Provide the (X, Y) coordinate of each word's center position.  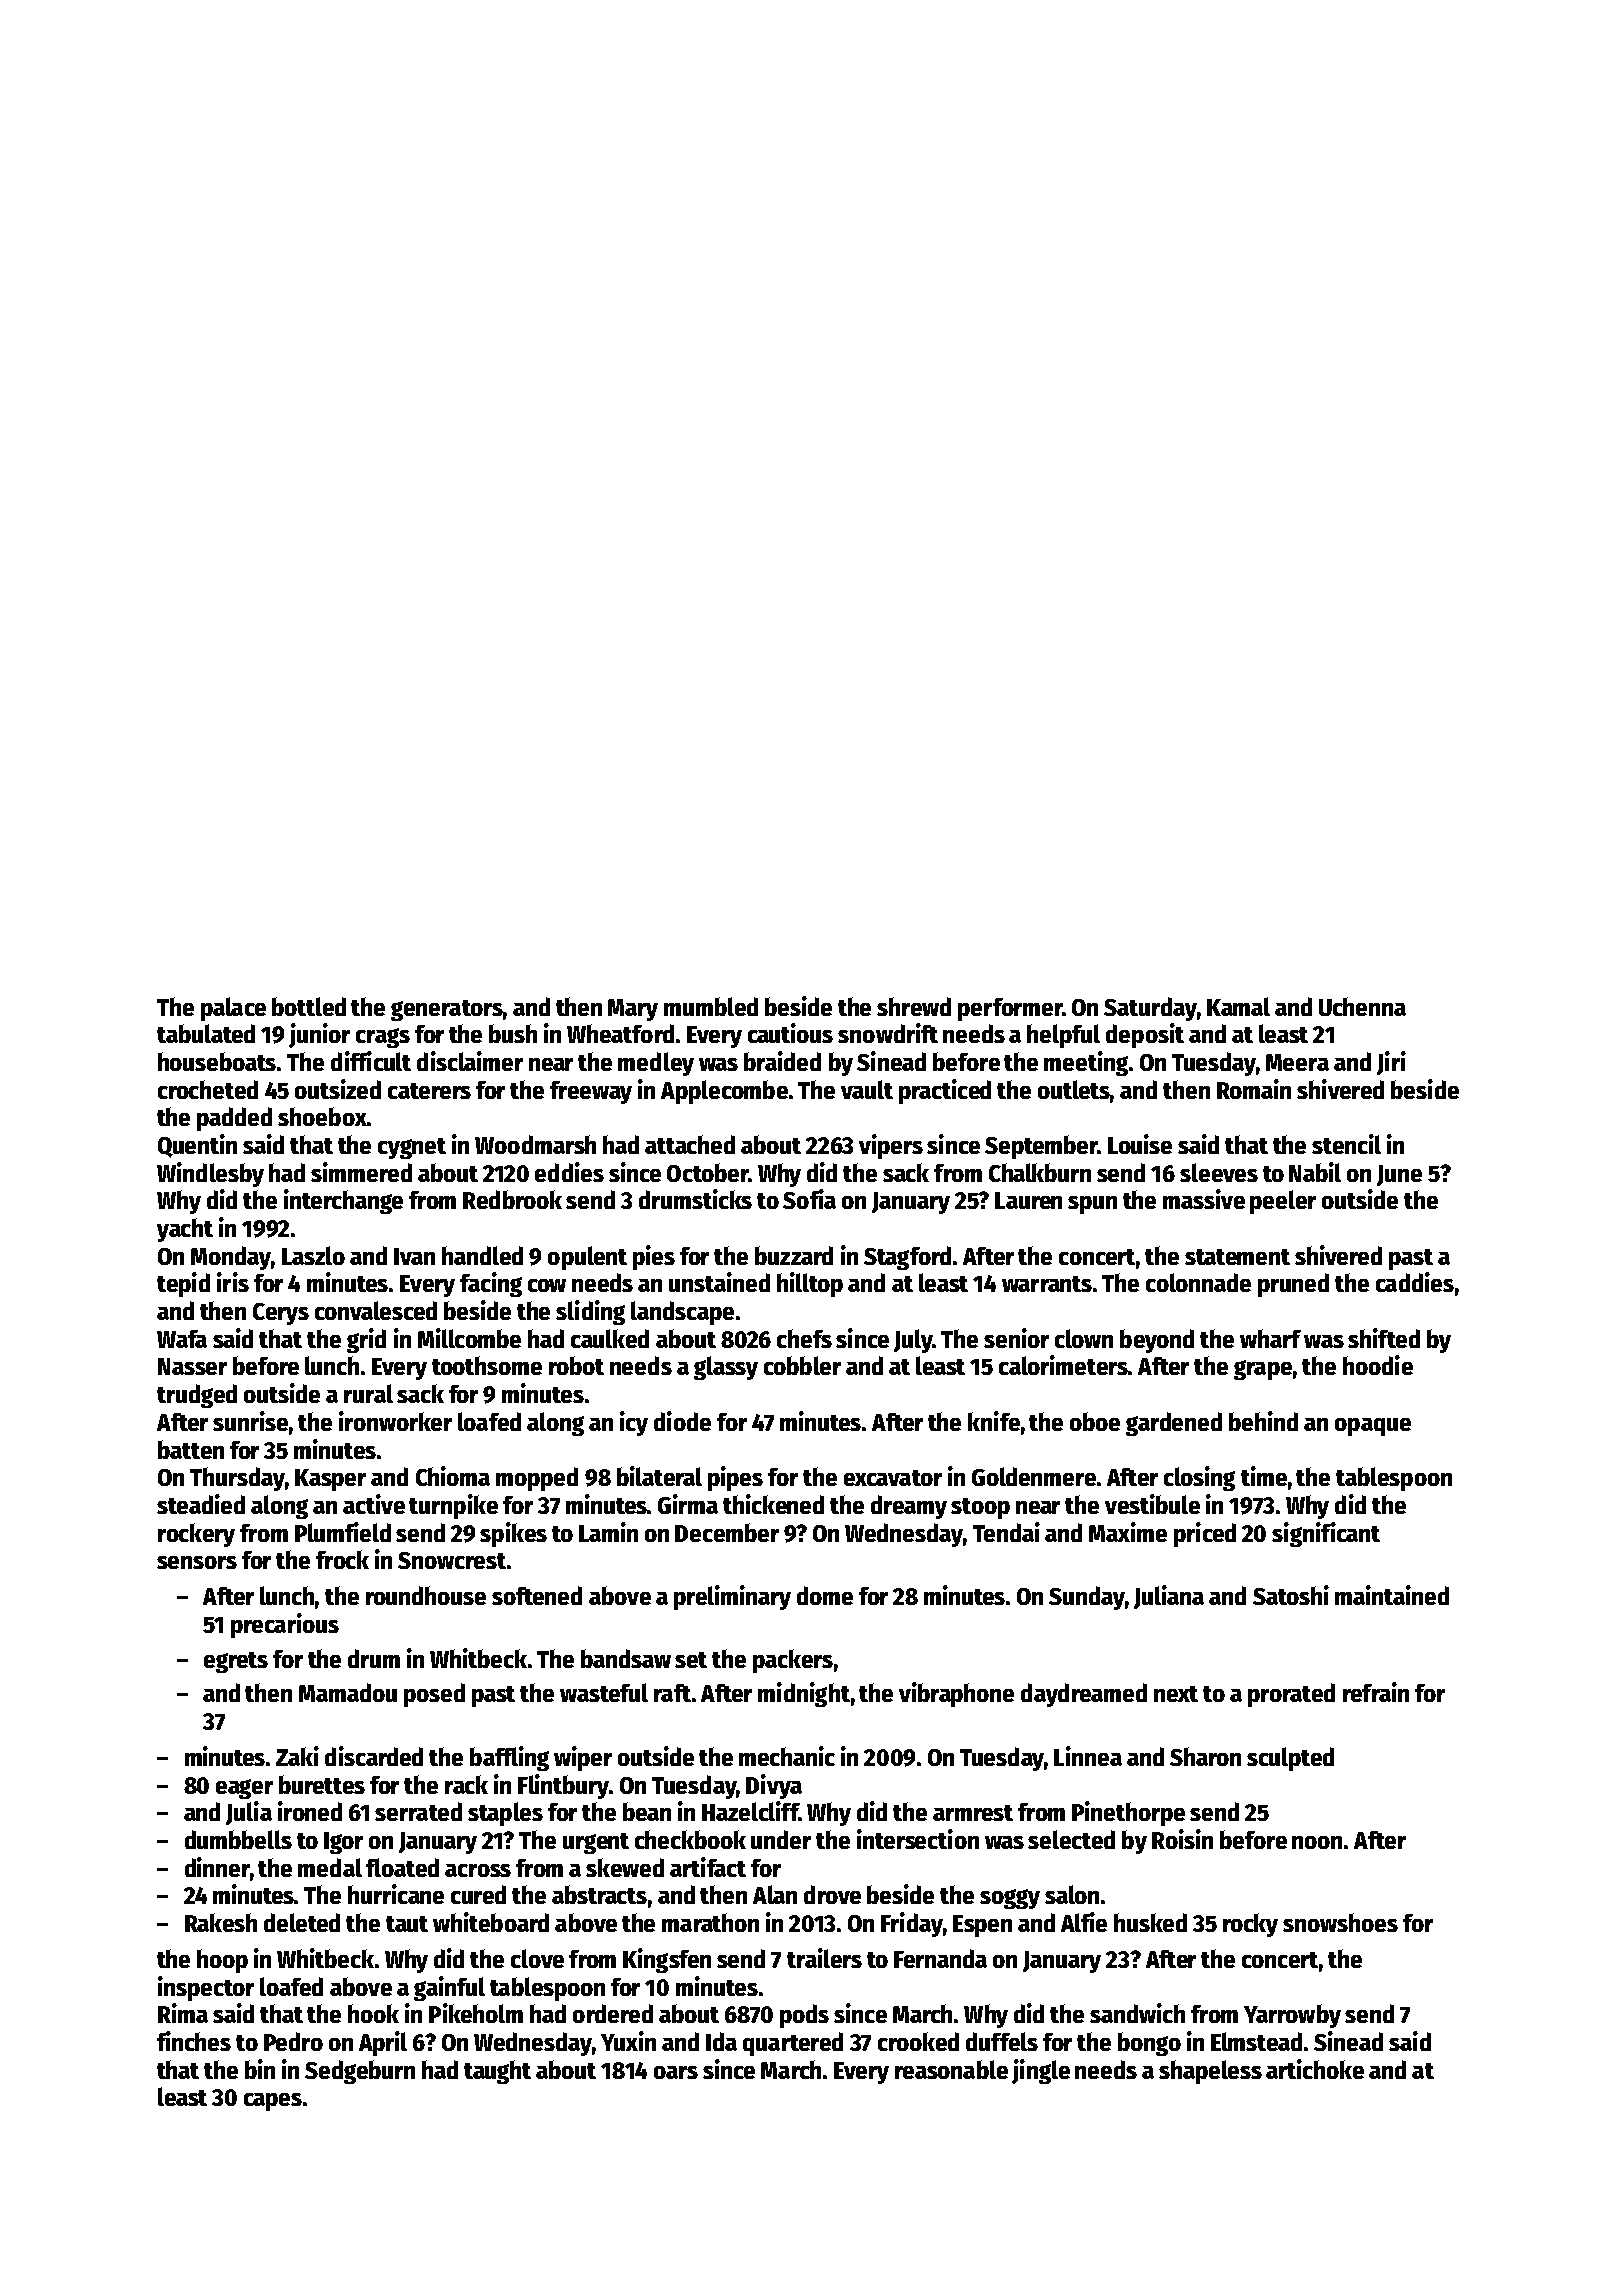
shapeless (1210, 2072)
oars (676, 2072)
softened (537, 1595)
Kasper (330, 1480)
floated (402, 1867)
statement (1237, 1257)
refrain (1376, 1692)
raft (672, 1693)
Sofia (809, 1199)
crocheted (208, 1089)
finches (194, 2041)
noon (1317, 1842)
